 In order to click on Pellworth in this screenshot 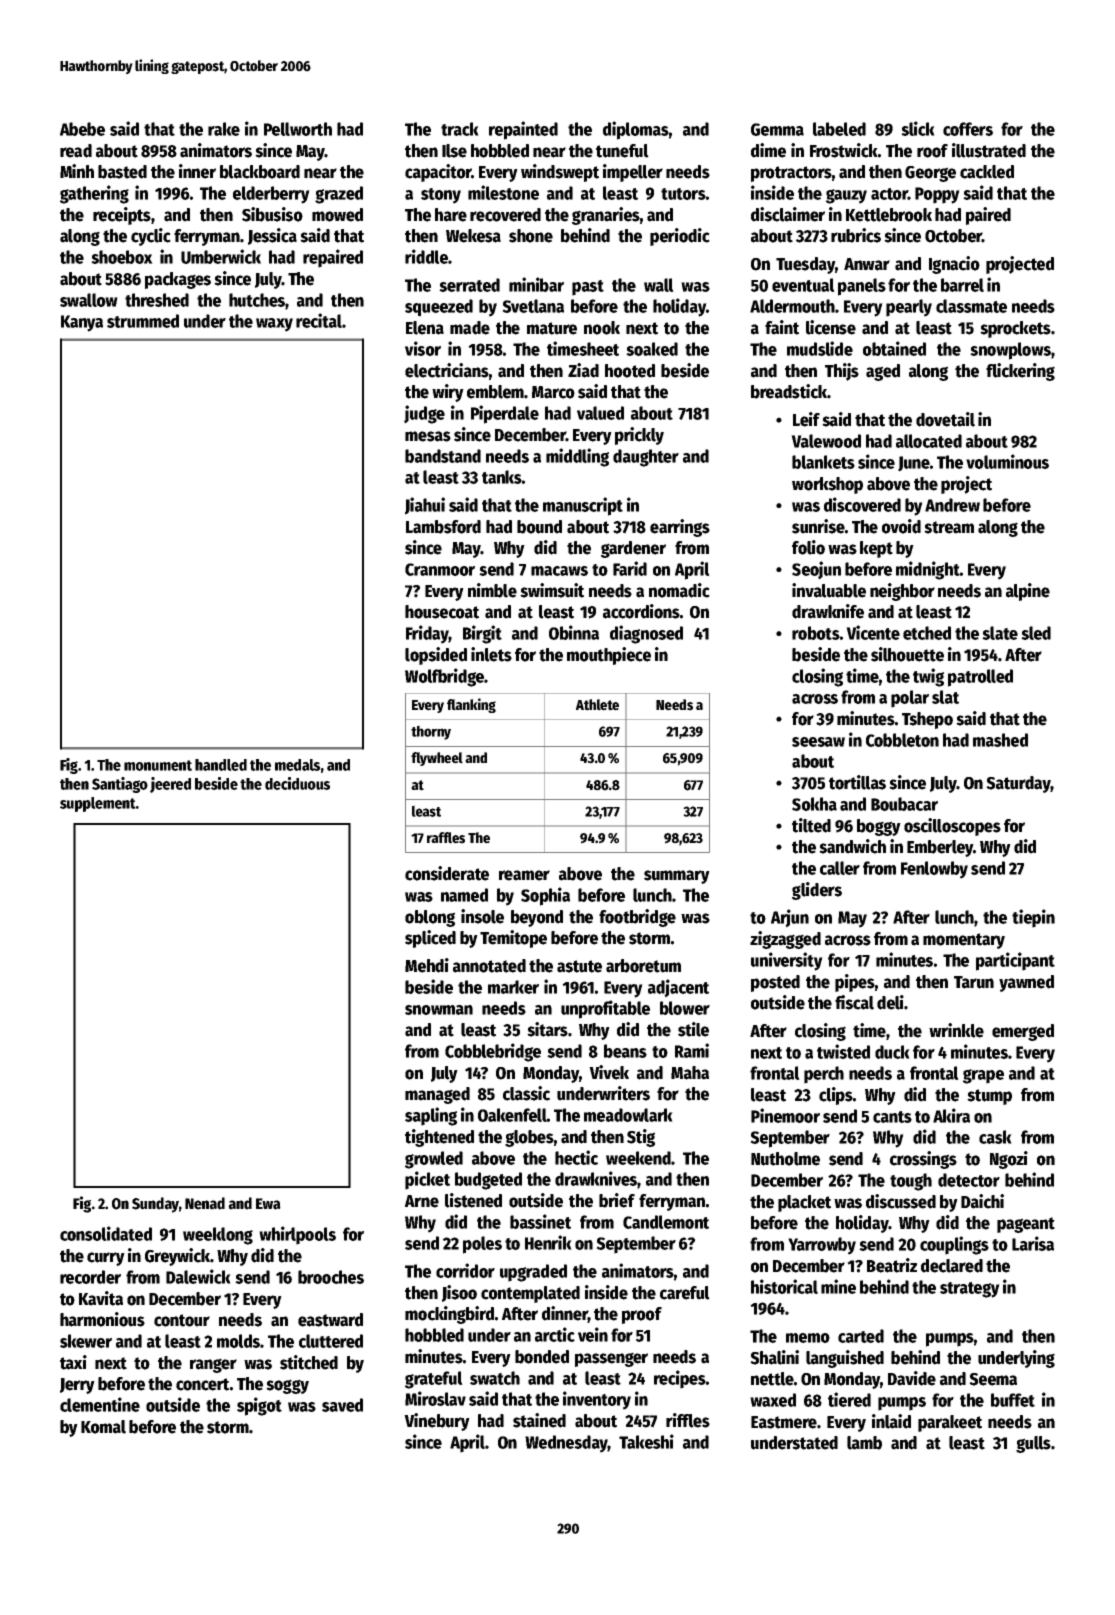, I will do `click(298, 129)`.
